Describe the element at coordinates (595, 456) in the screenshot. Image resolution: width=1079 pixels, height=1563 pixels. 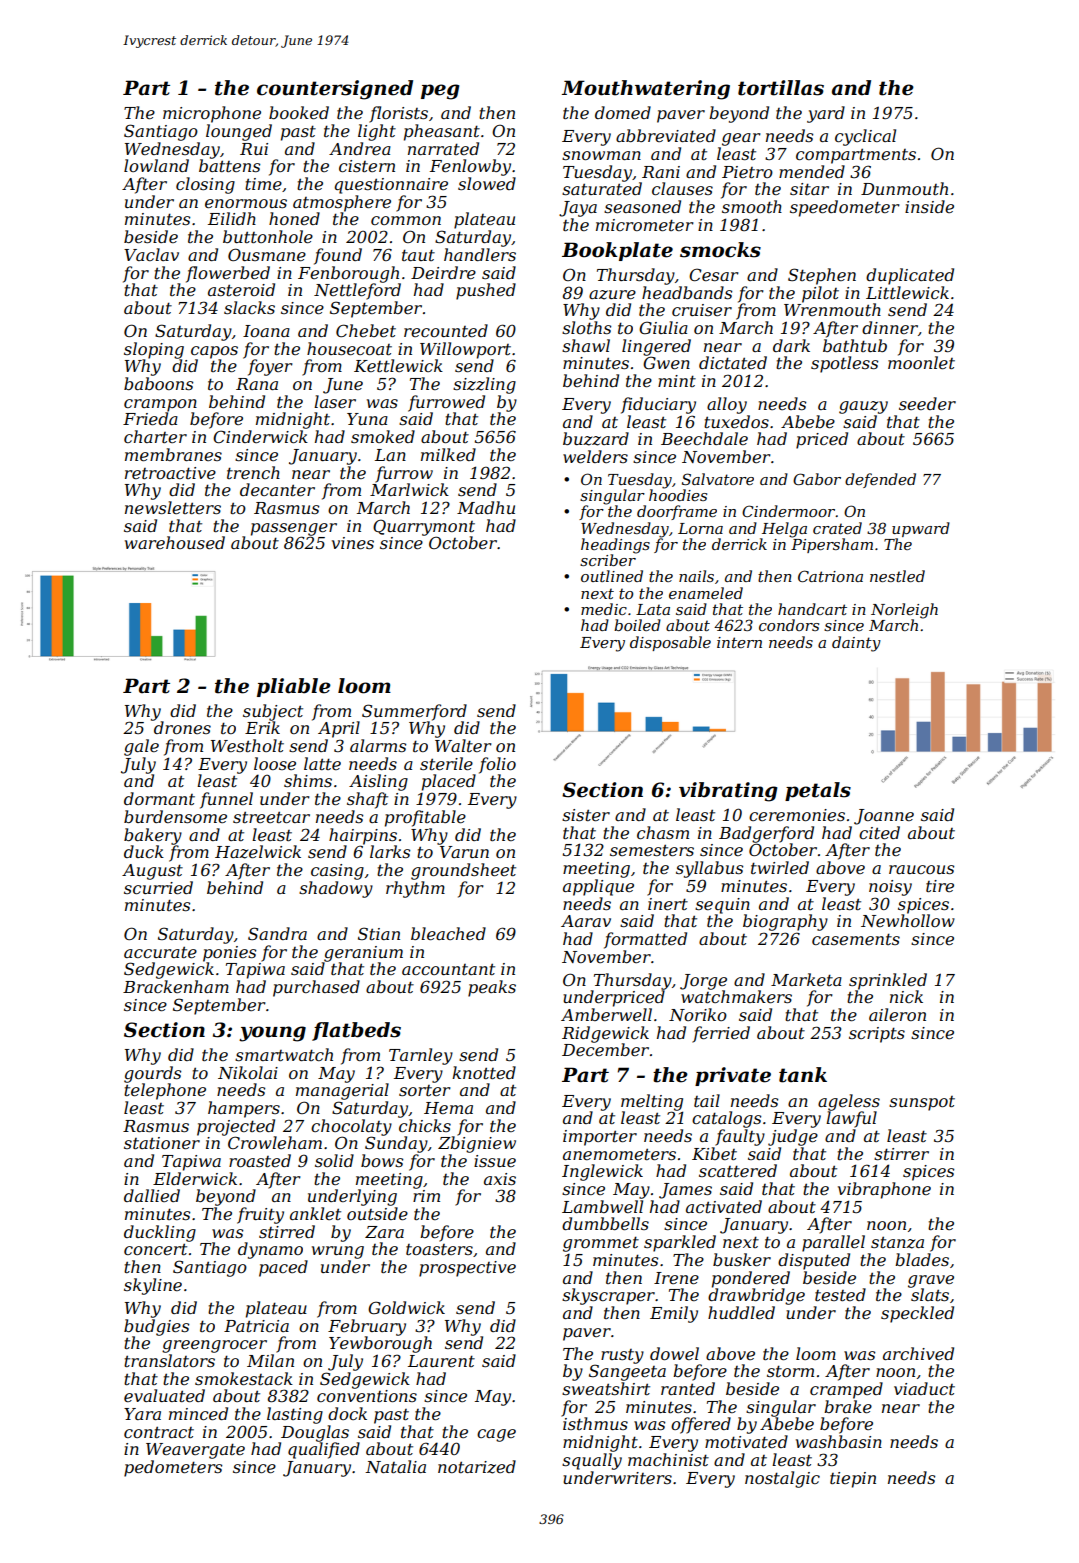
I see `welders` at that location.
